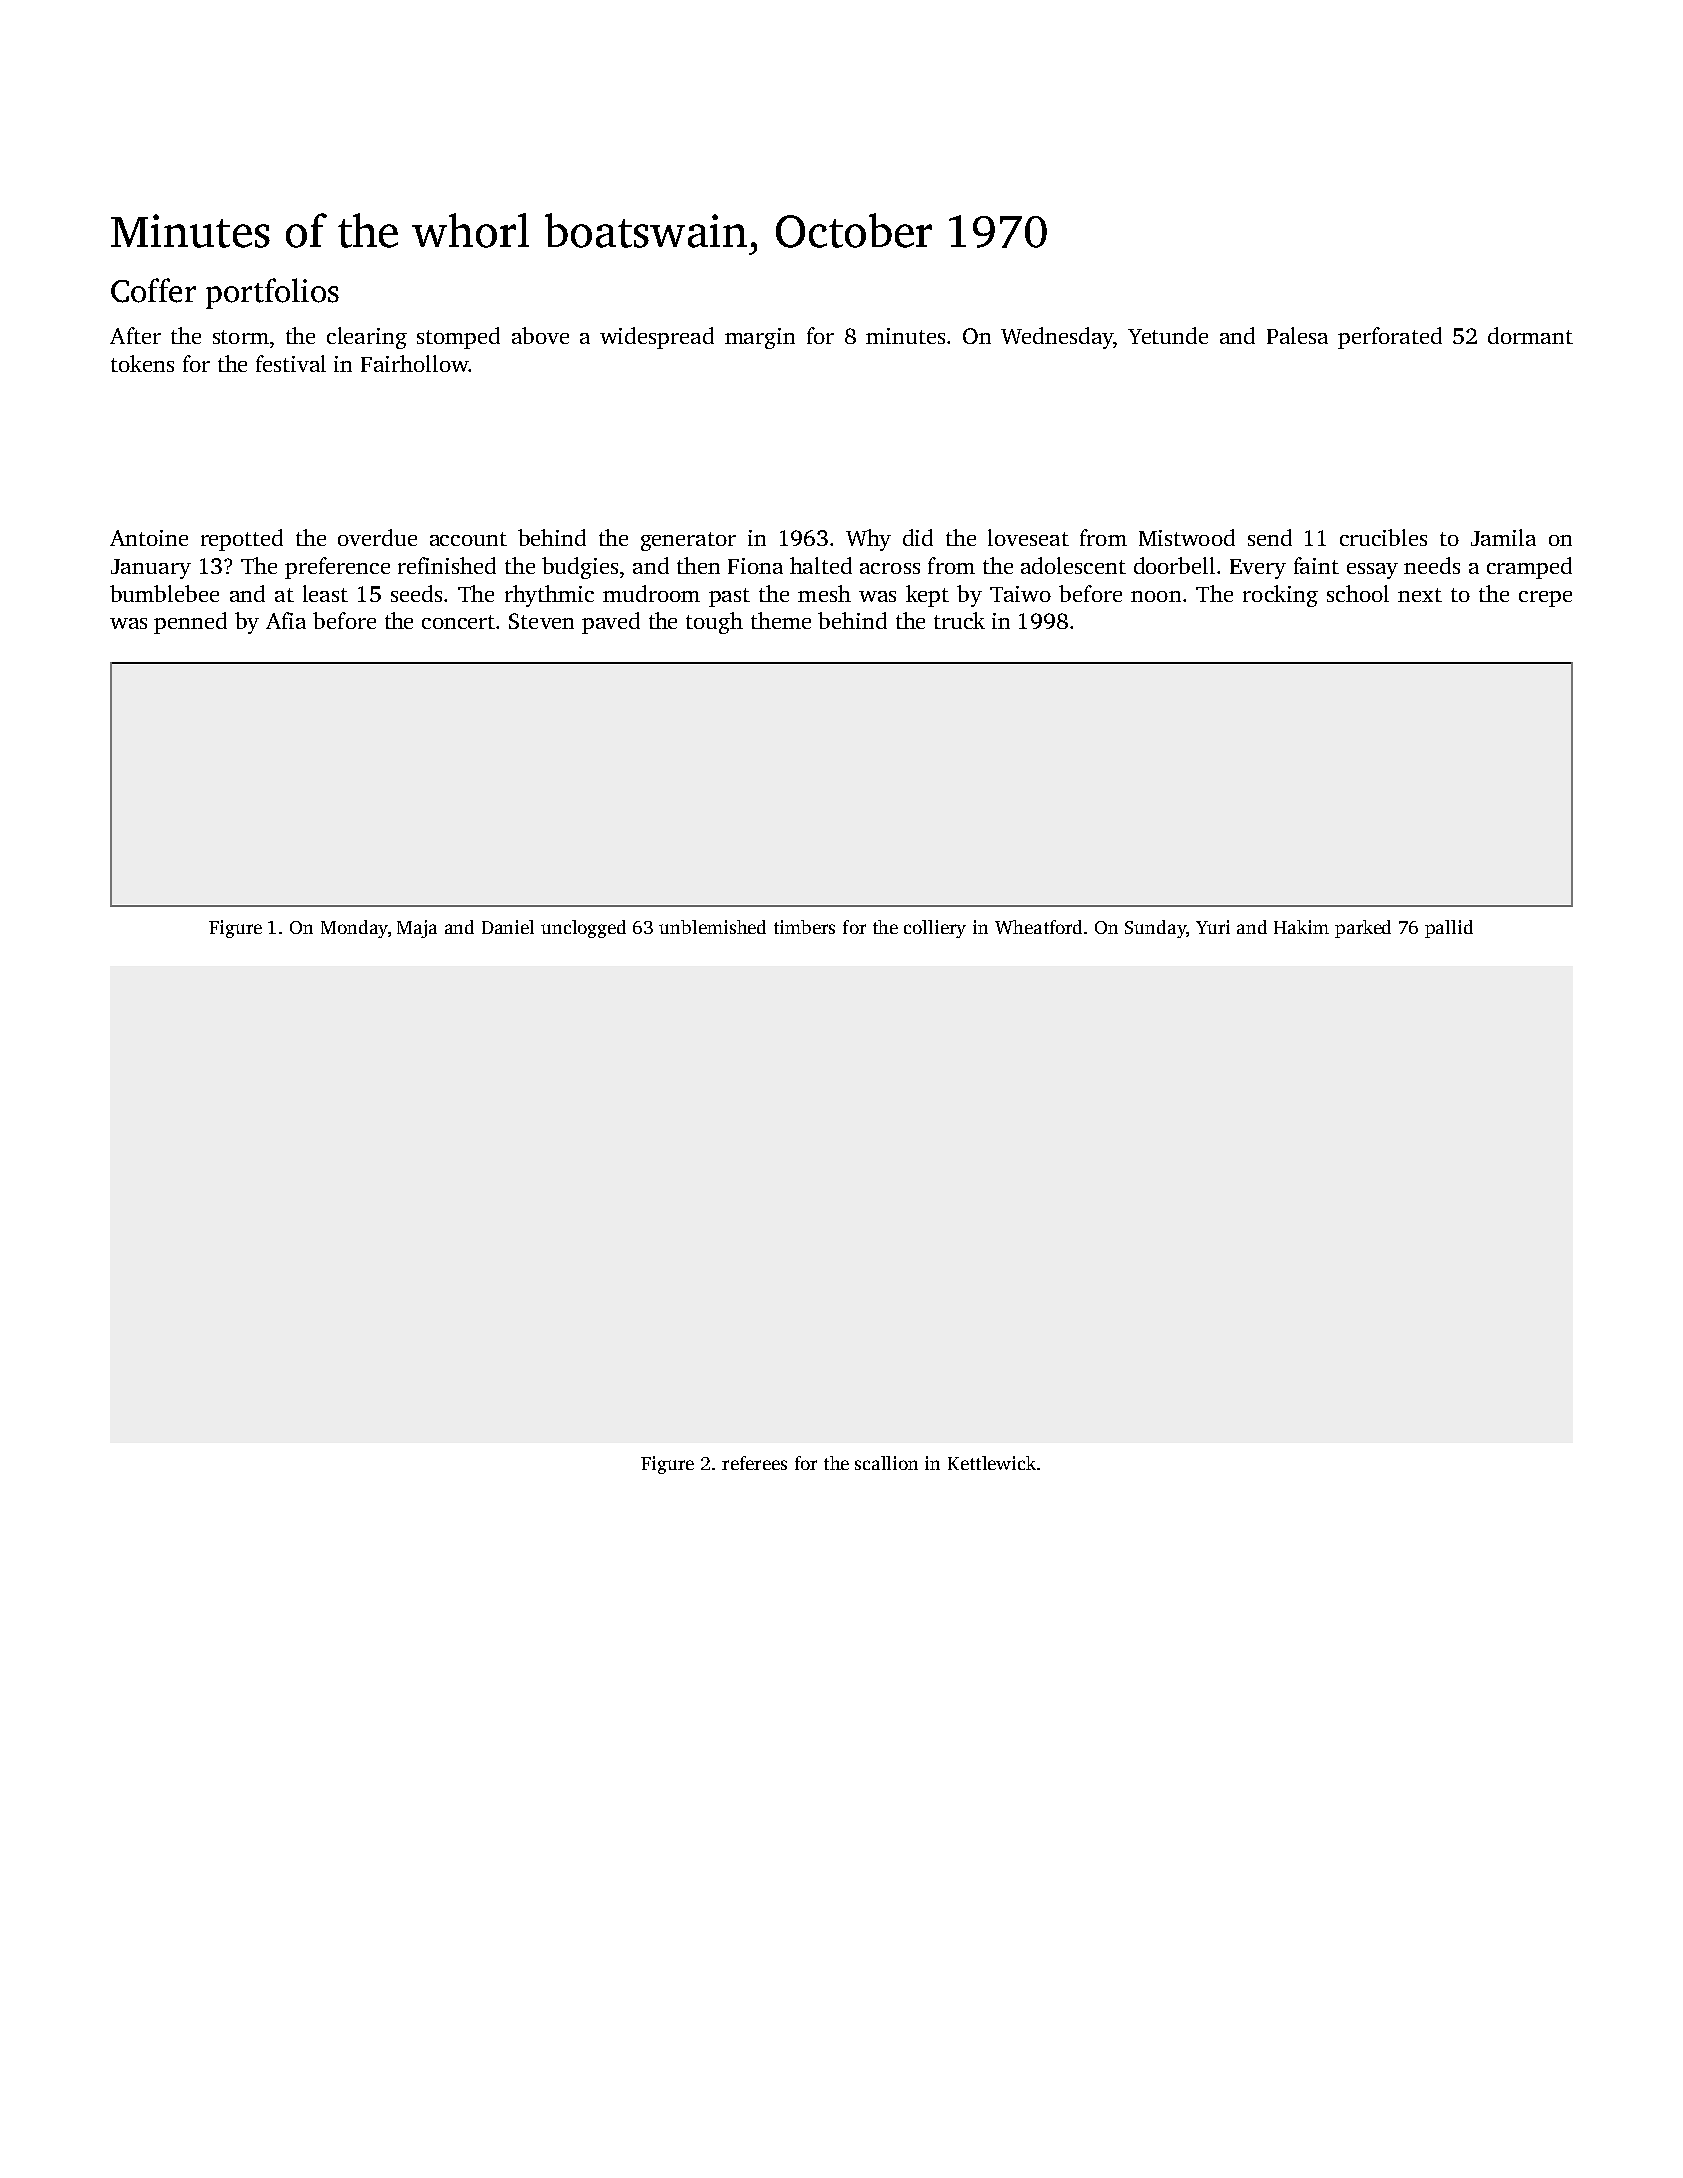  What do you see at coordinates (354, 929) in the document?
I see `Monday` at bounding box center [354, 929].
